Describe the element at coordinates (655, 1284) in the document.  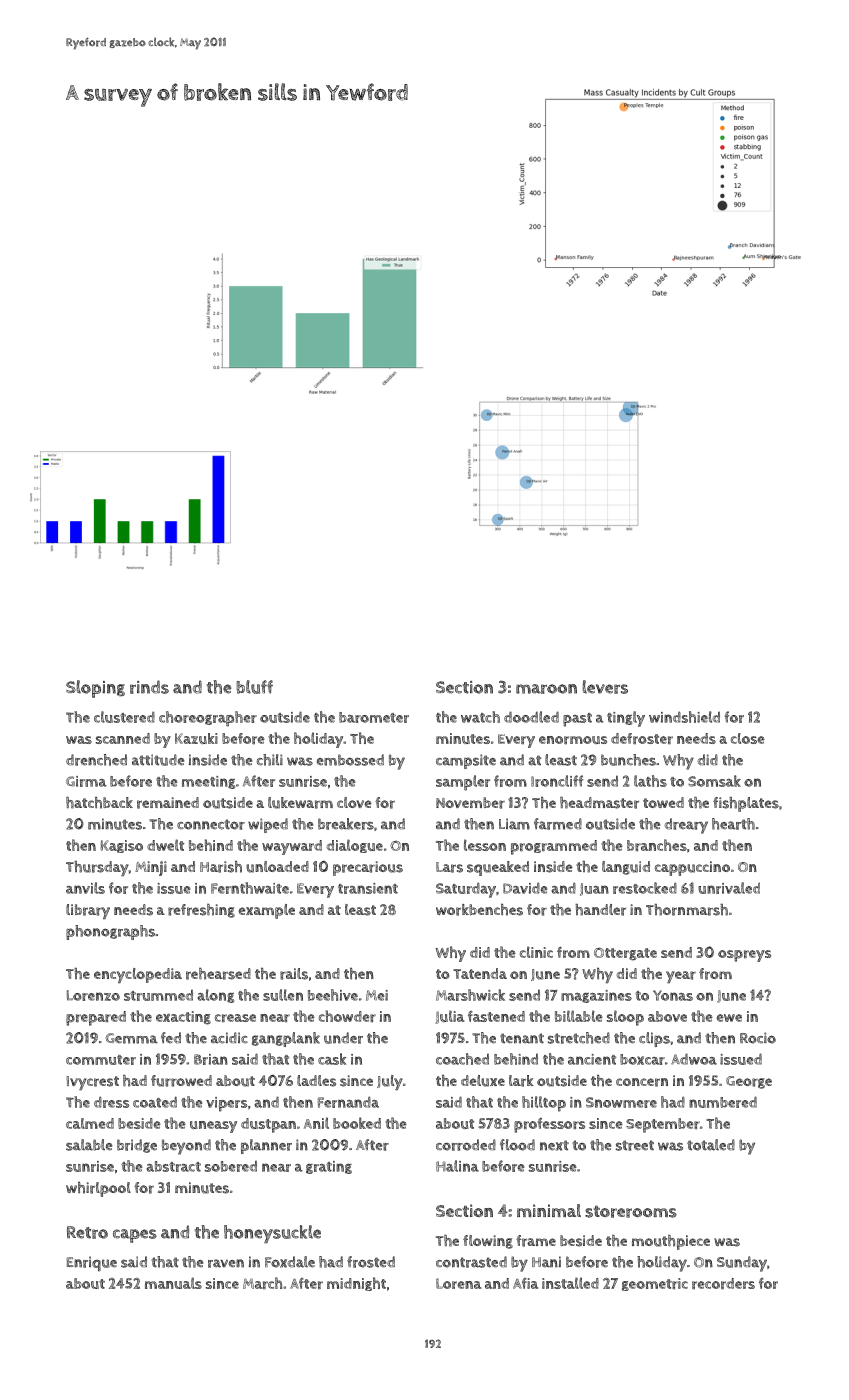
I see `geometric` at that location.
